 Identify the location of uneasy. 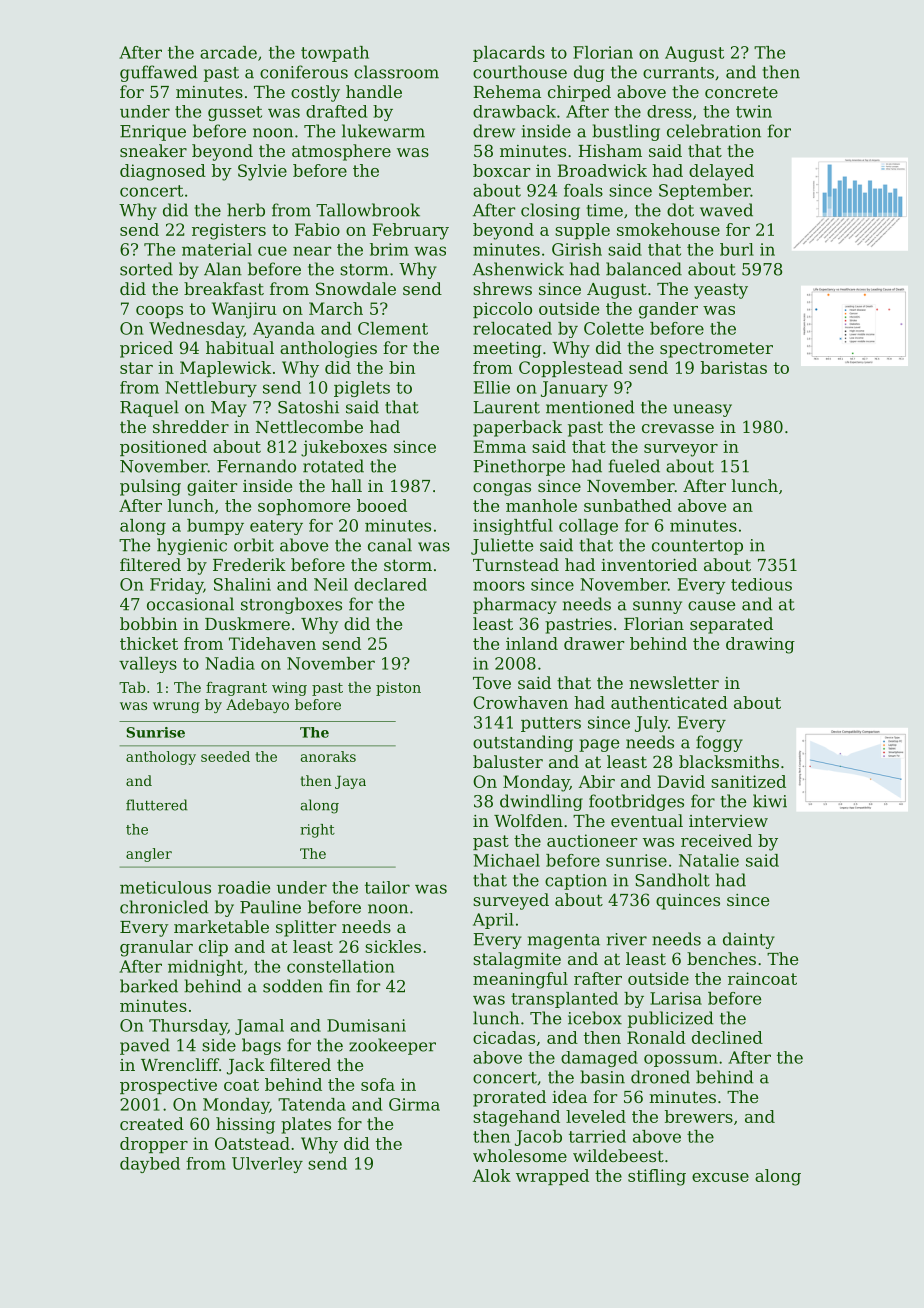
(702, 410).
